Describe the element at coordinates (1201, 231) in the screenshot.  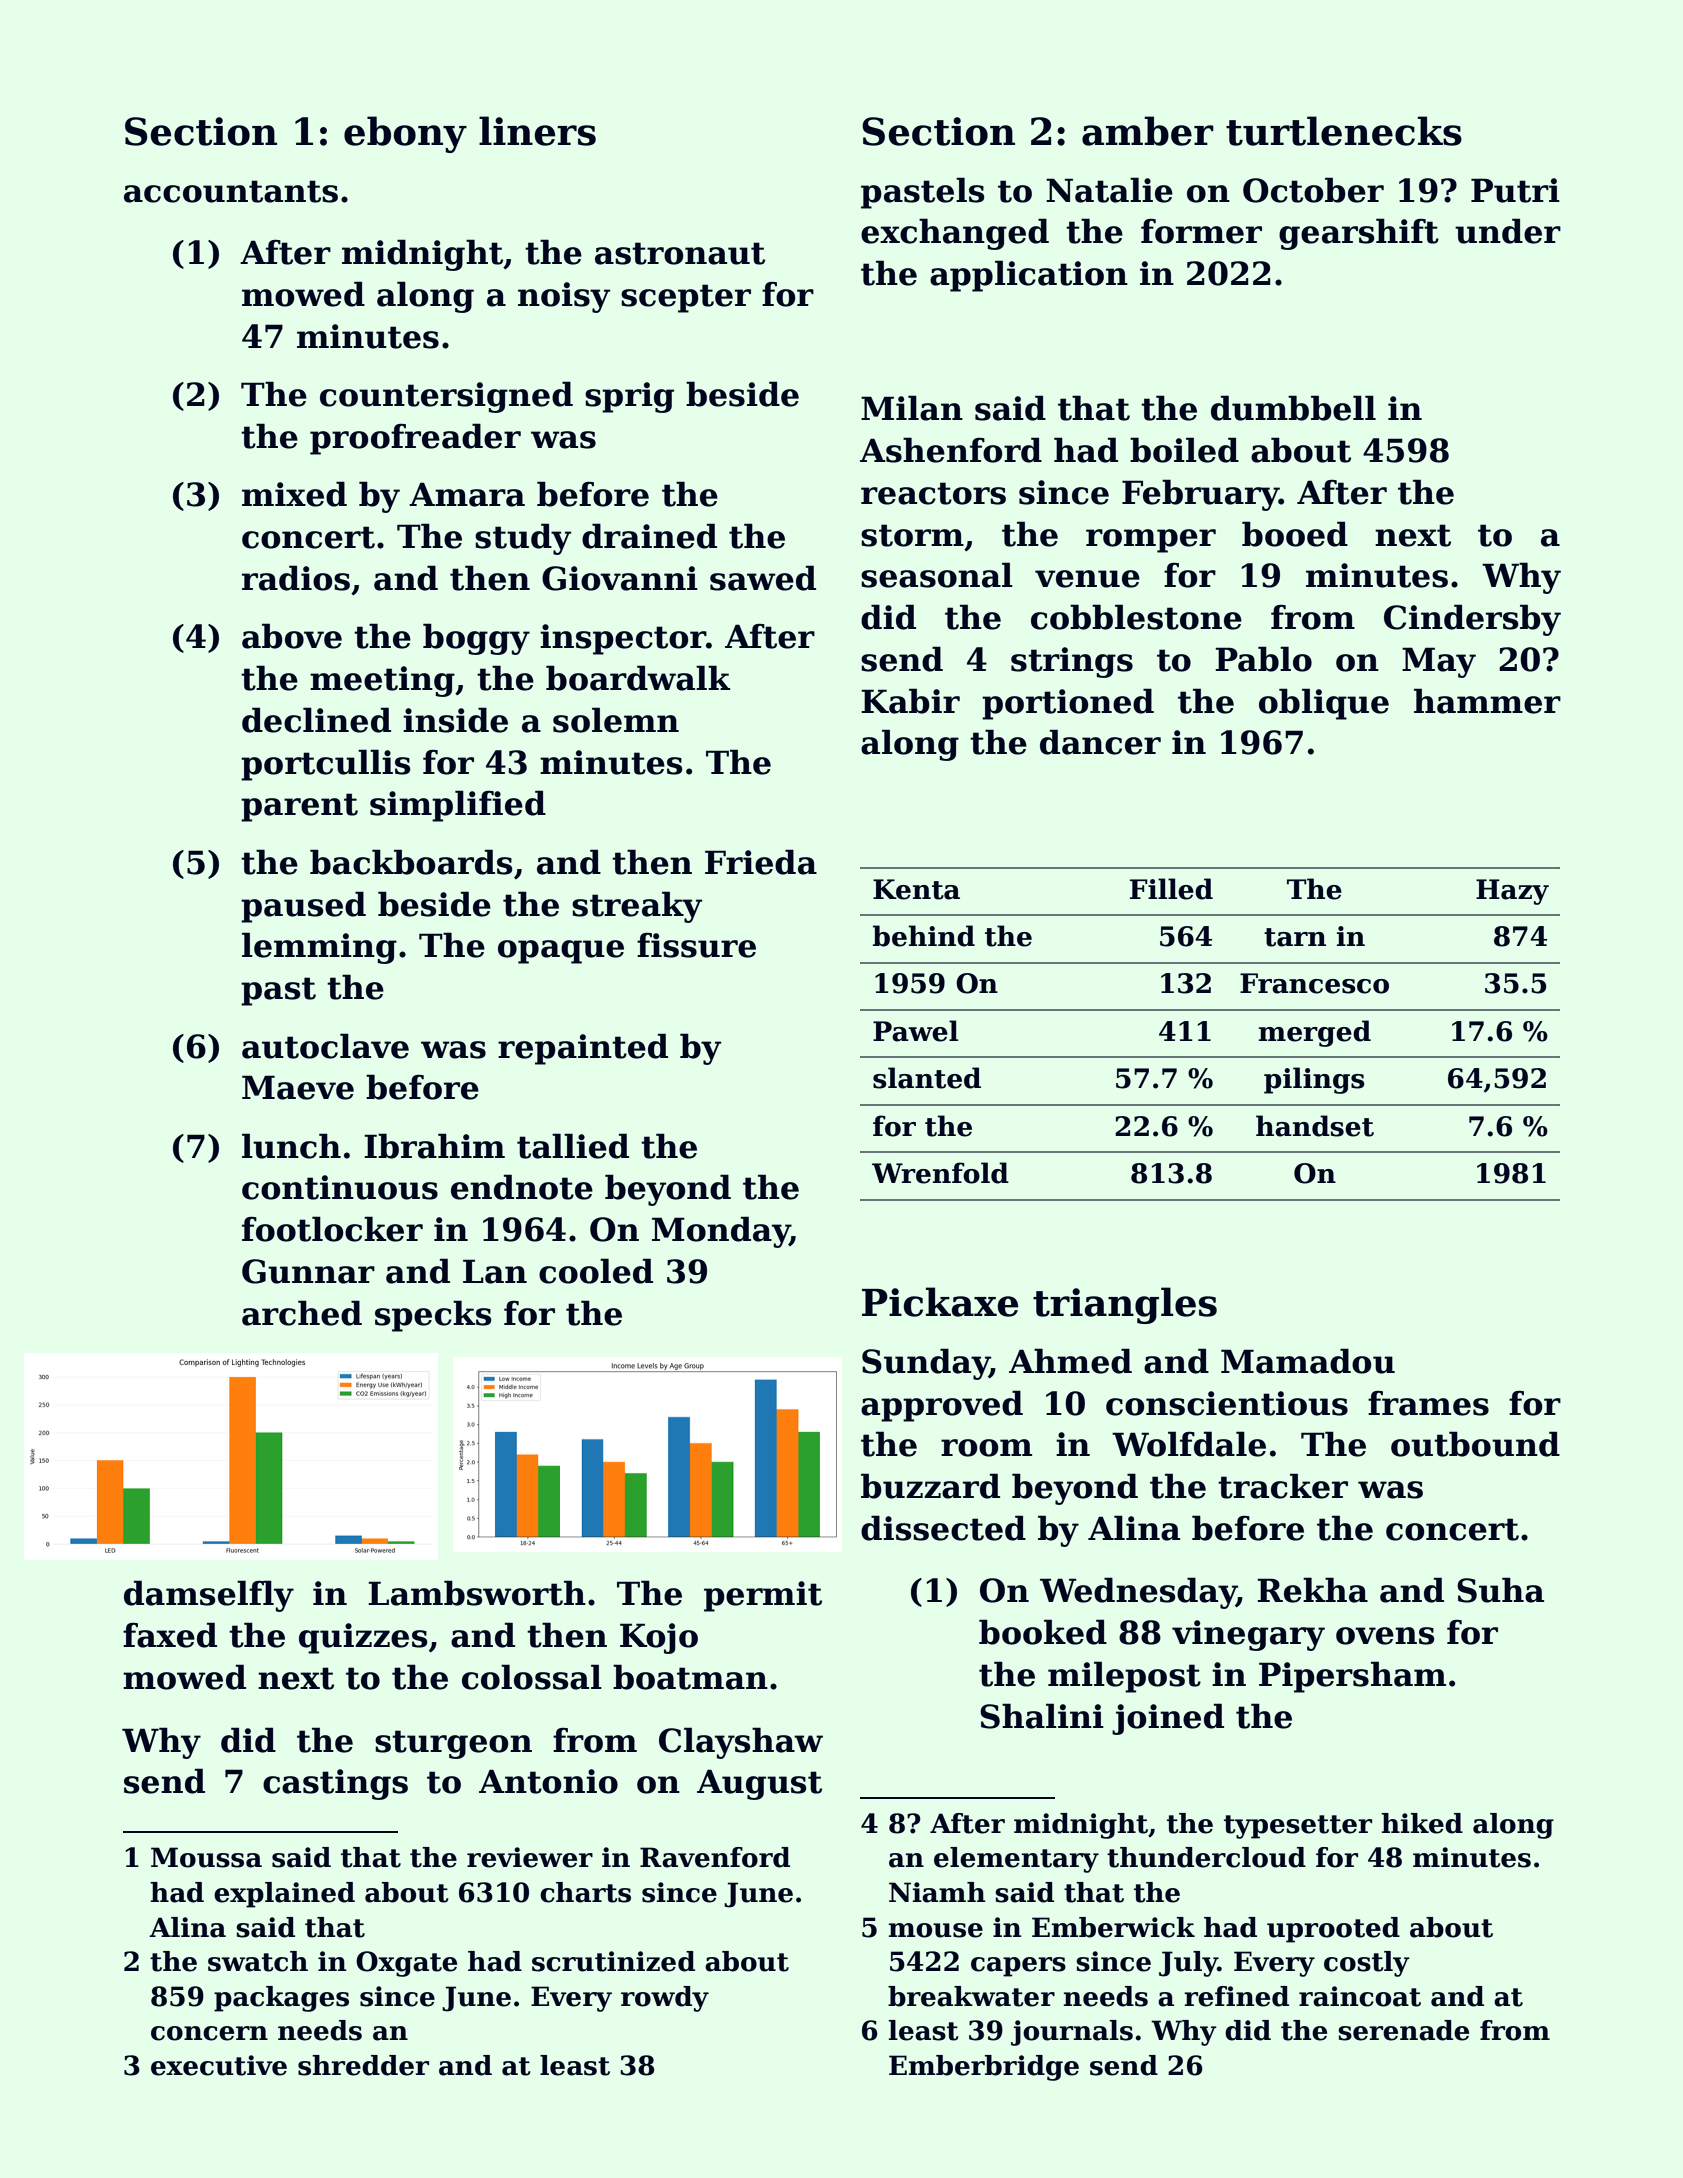
I see `former` at that location.
